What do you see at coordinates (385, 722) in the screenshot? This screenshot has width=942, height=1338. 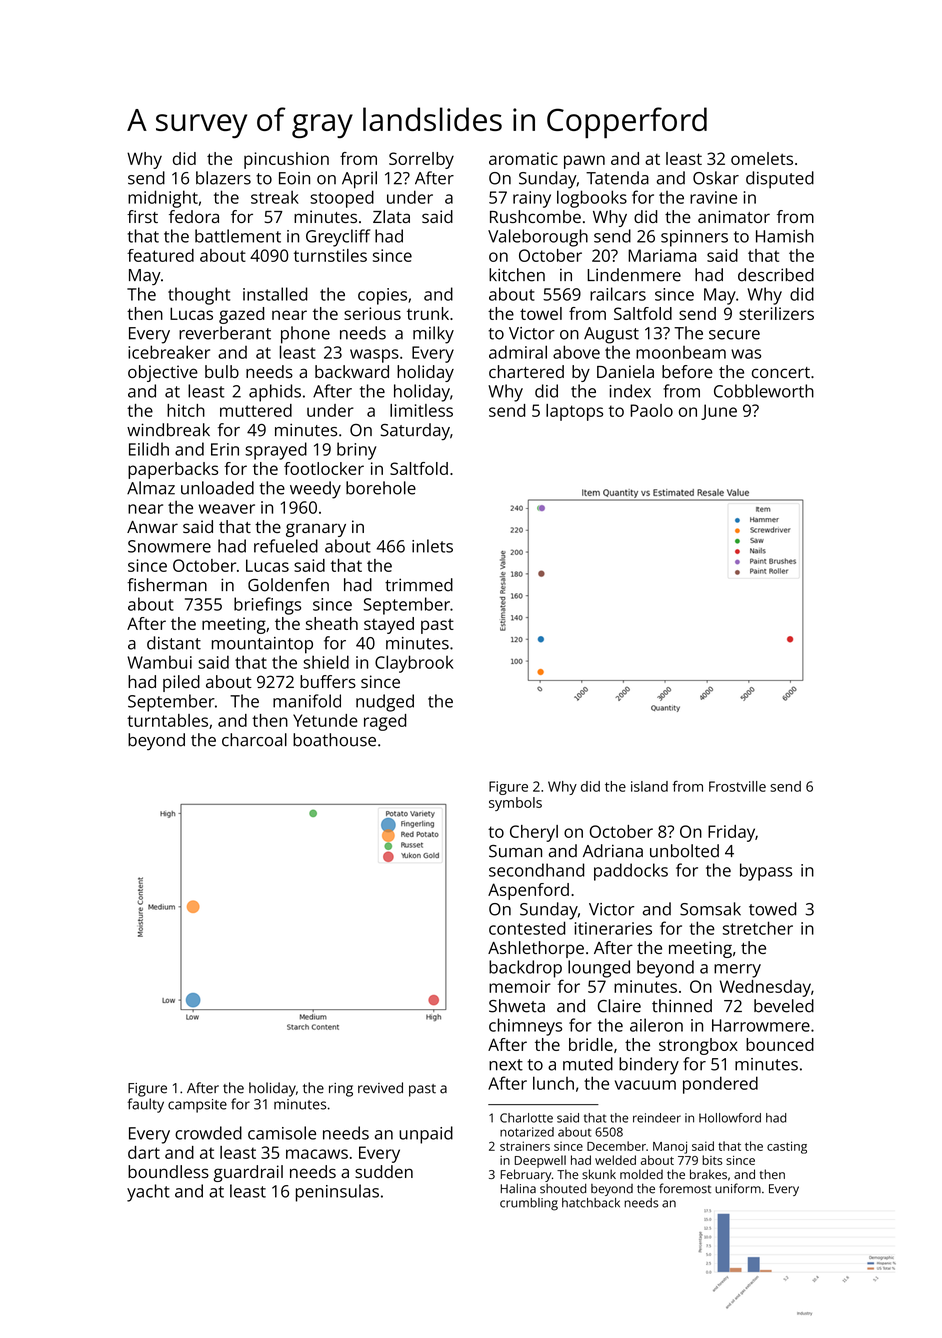 I see `raged` at bounding box center [385, 722].
